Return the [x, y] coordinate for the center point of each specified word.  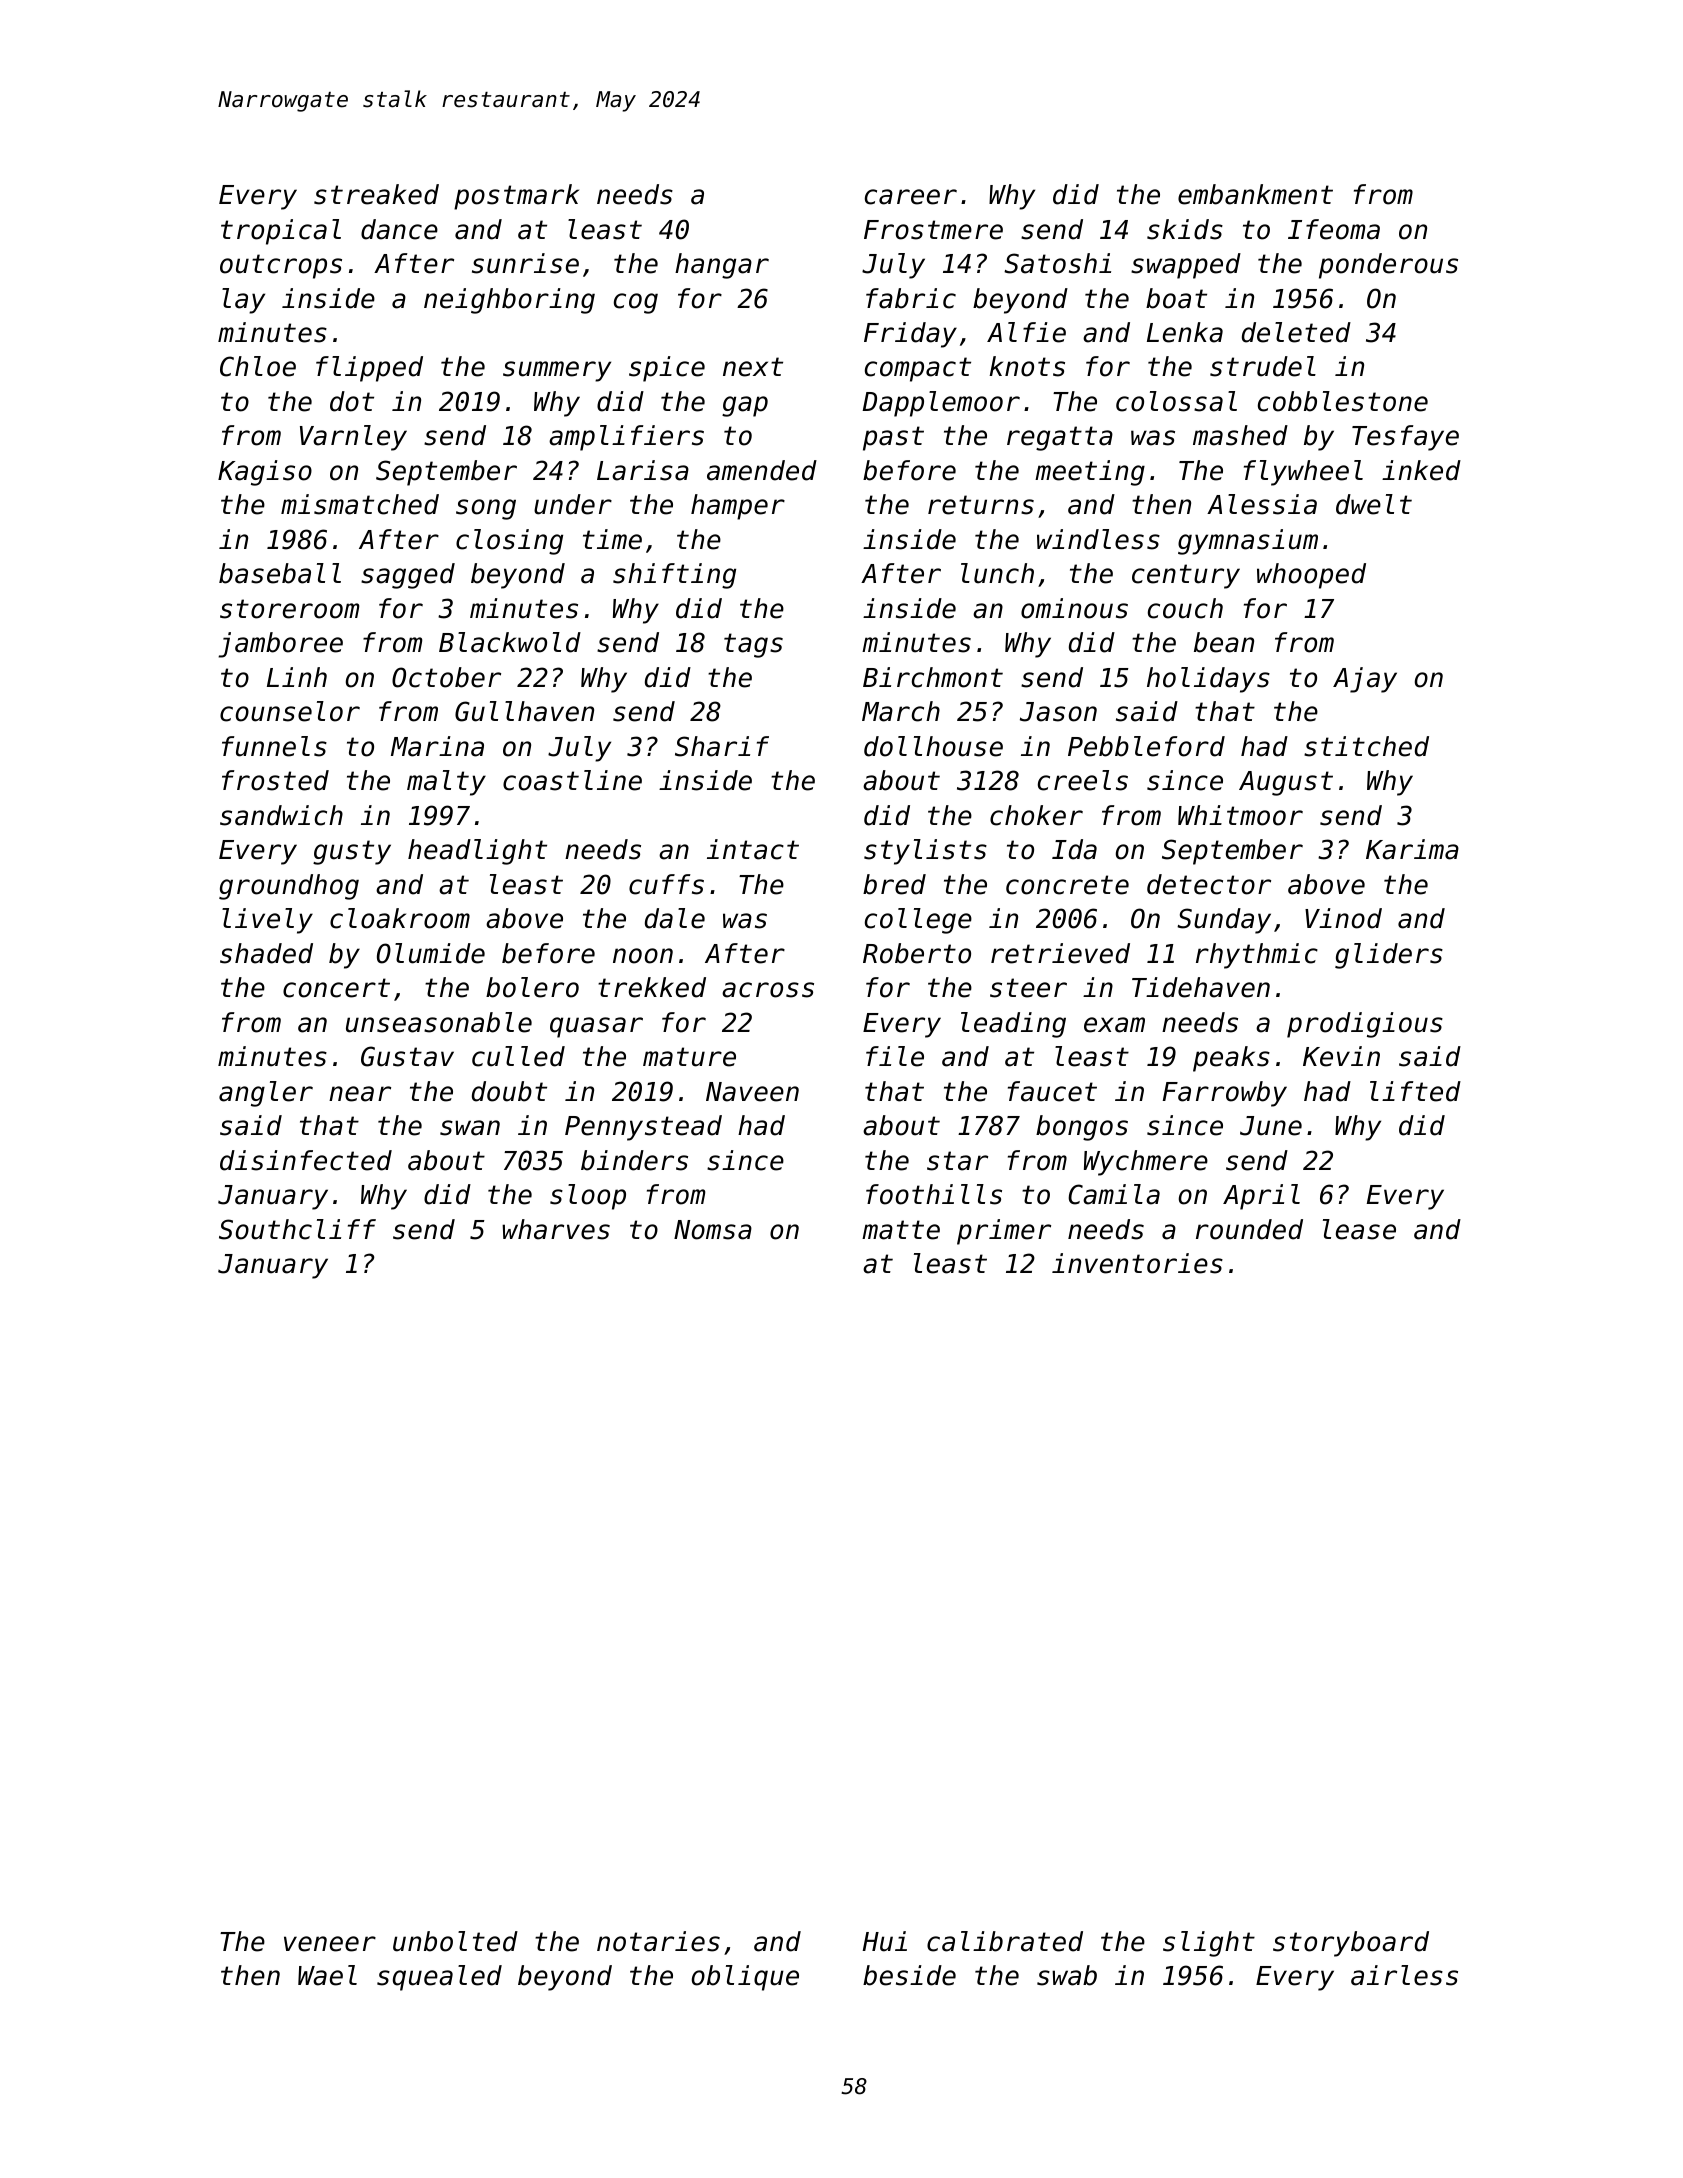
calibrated [1005, 1941]
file [895, 1056]
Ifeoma [1334, 229]
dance [399, 229]
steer [1028, 988]
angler [266, 1094]
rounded [1249, 1229]
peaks [1231, 1059]
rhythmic [1257, 956]
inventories [1137, 1263]
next [753, 367]
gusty [352, 852]
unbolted [455, 1941]
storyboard [1351, 1944]
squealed [439, 1978]
